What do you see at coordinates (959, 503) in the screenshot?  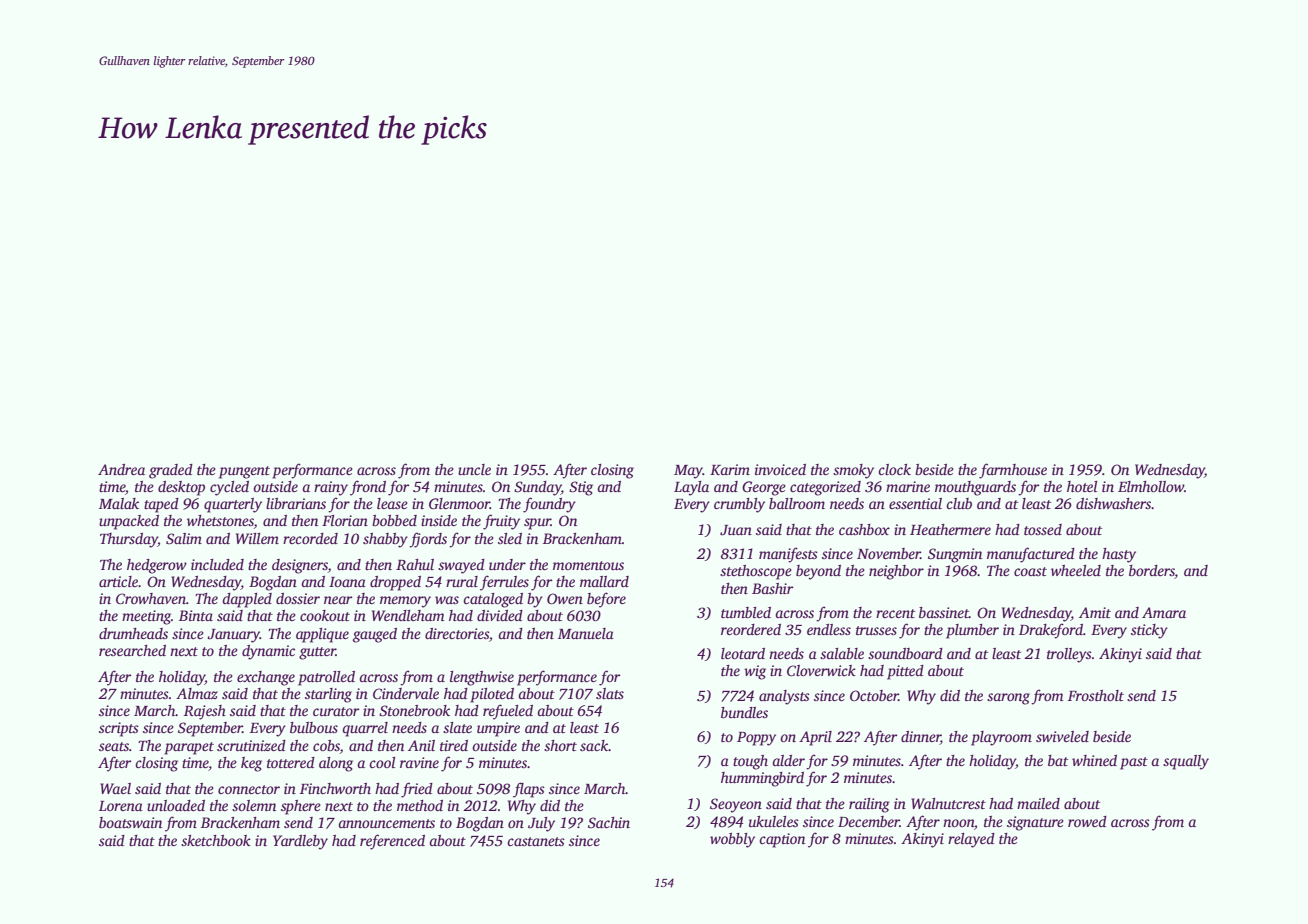 I see `club` at bounding box center [959, 503].
